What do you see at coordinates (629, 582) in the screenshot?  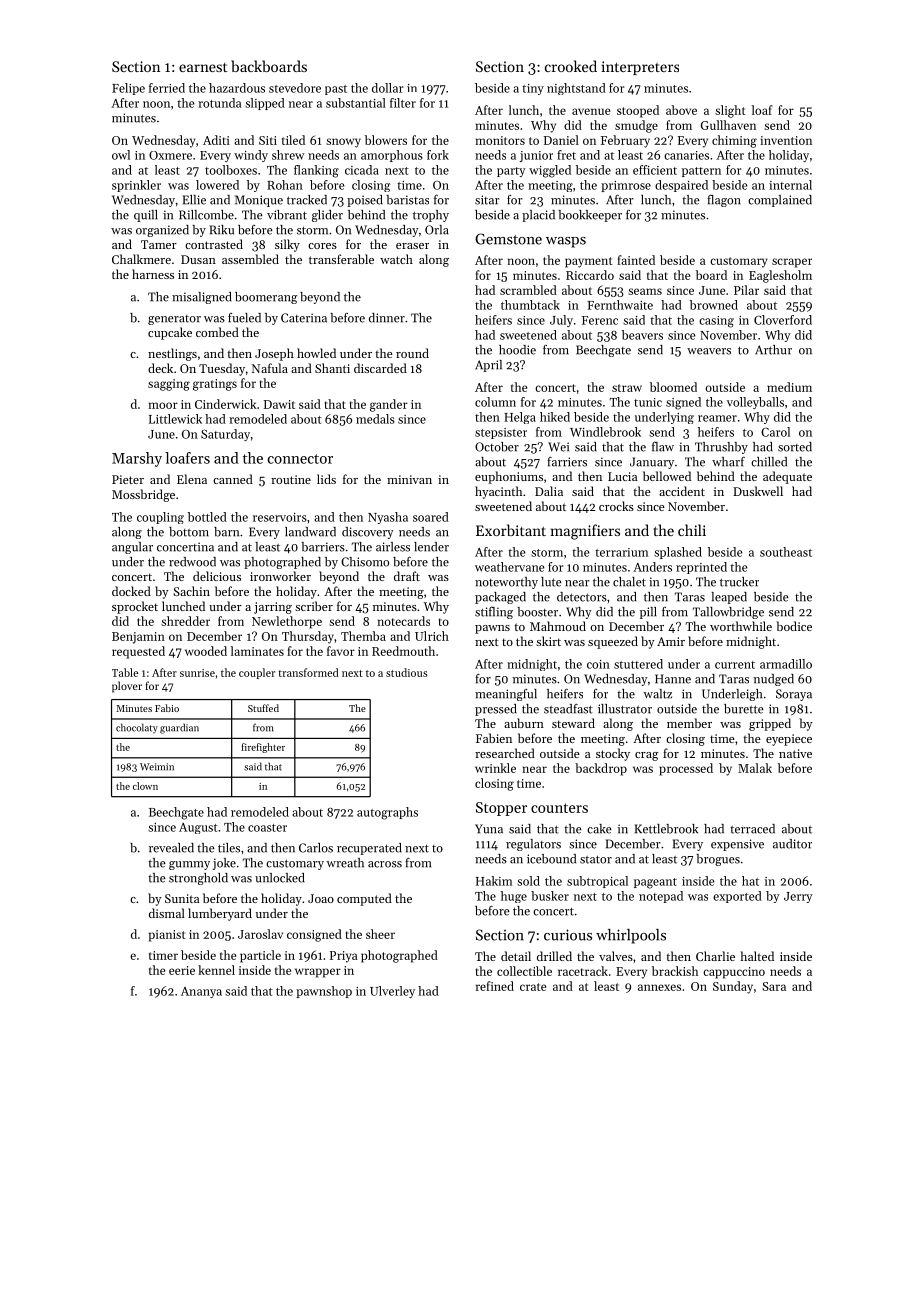 I see `chalet` at bounding box center [629, 582].
